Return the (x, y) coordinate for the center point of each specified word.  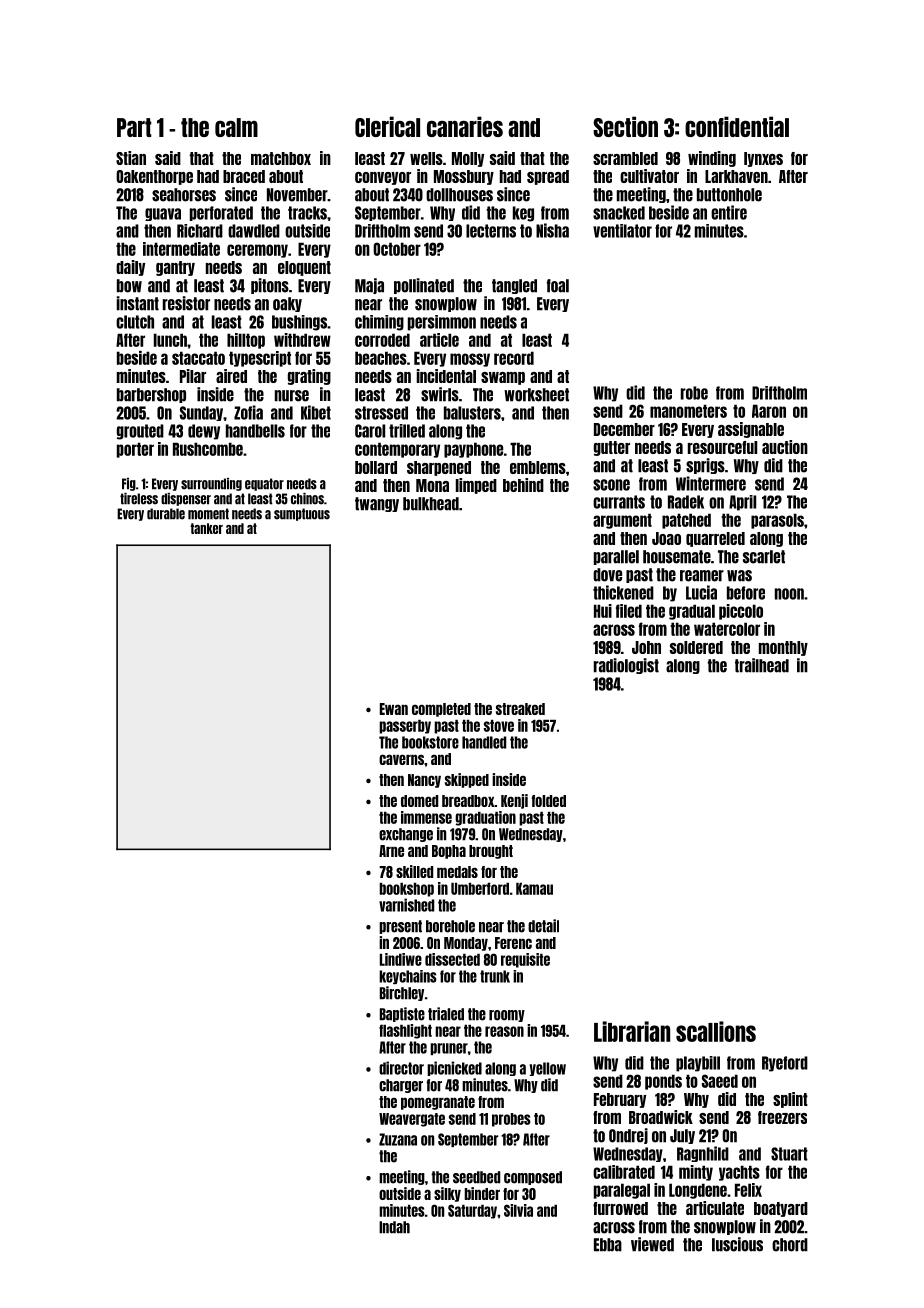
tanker (206, 528)
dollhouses (459, 195)
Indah (394, 1227)
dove (607, 575)
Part (134, 127)
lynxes (763, 159)
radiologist (626, 666)
